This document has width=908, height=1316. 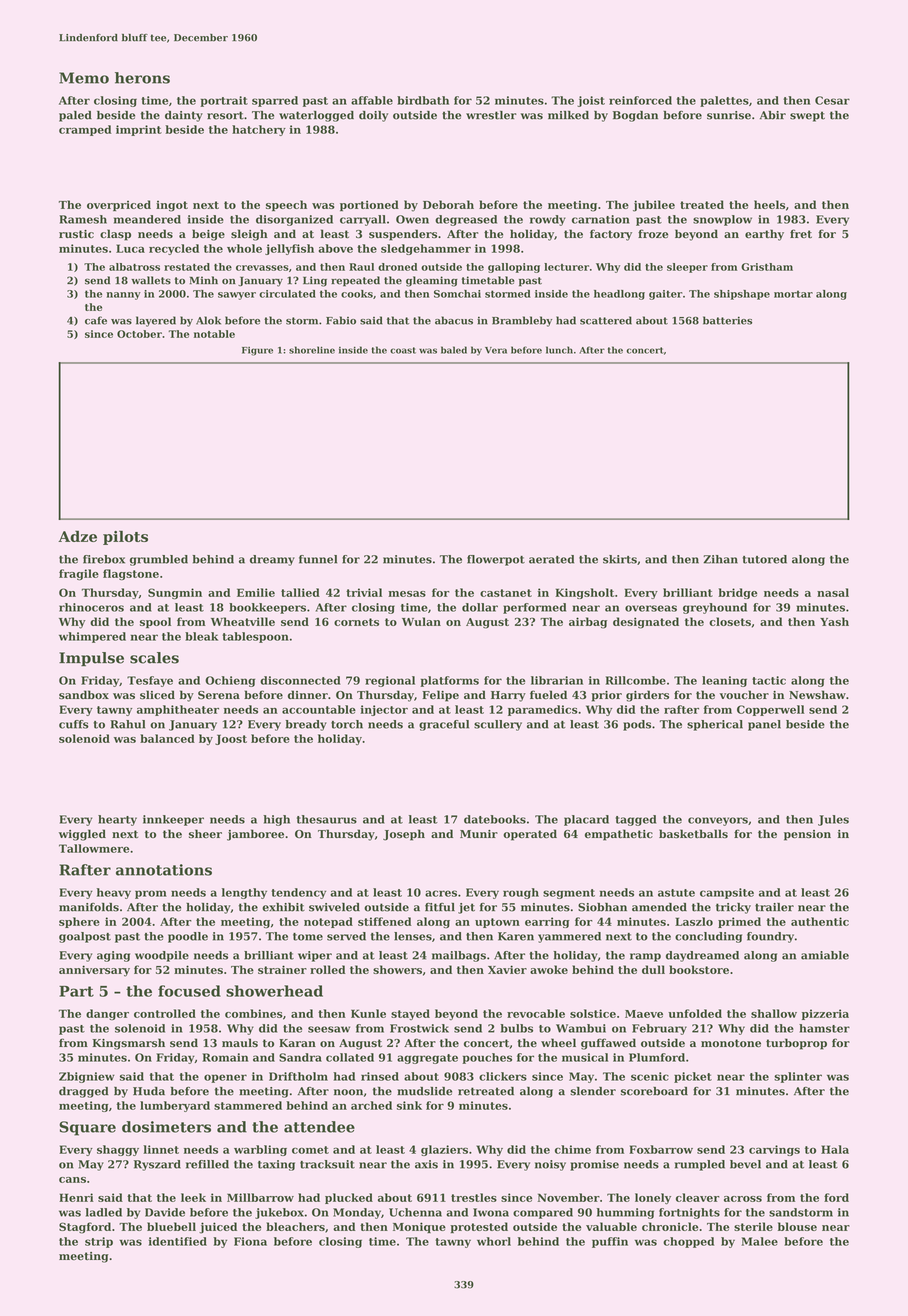 I want to click on identified, so click(x=178, y=1241).
